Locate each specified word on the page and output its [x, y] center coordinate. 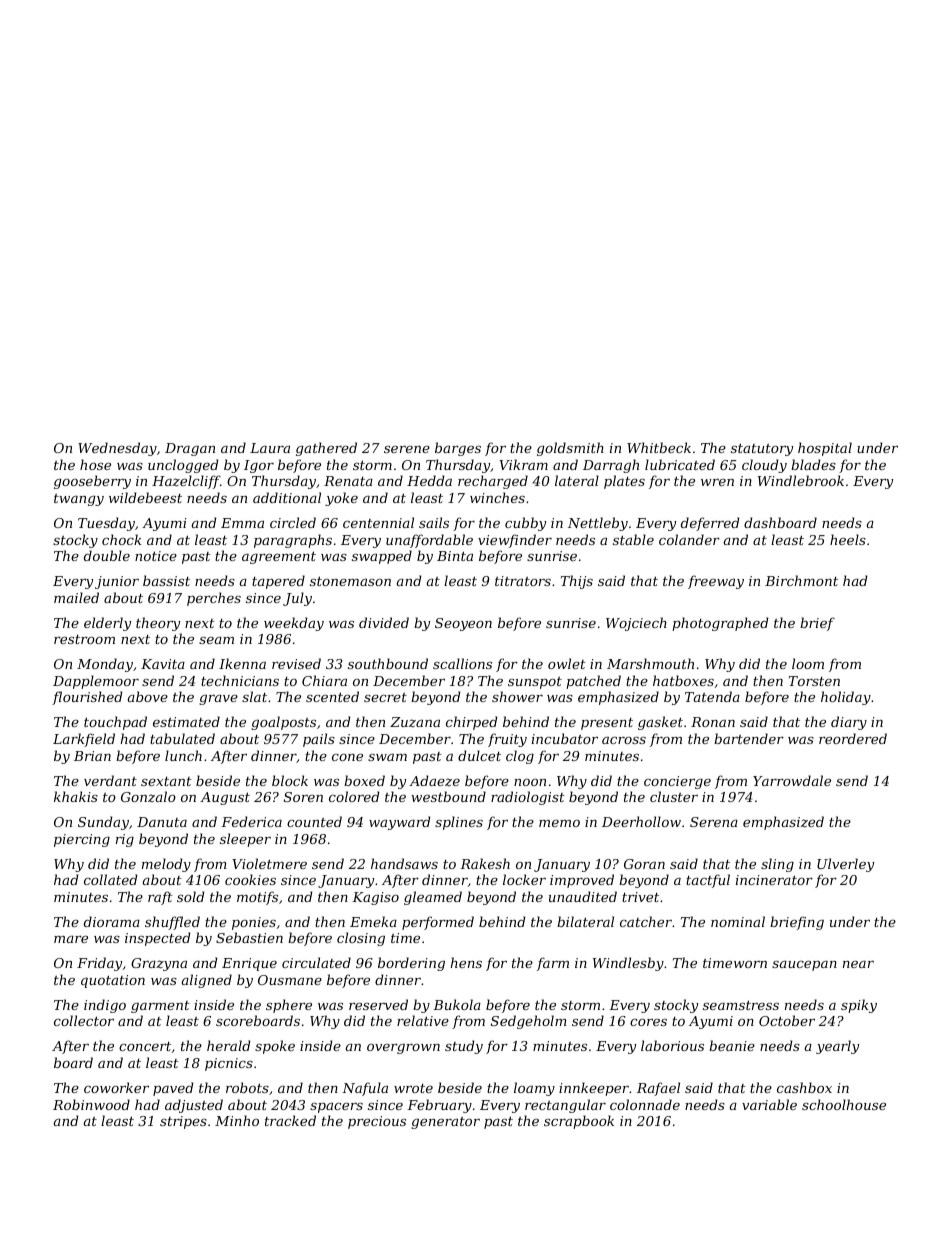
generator [445, 1123]
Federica [251, 821]
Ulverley [845, 865]
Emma [242, 523]
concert [145, 1046]
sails [434, 522]
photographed [720, 624]
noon [530, 782]
